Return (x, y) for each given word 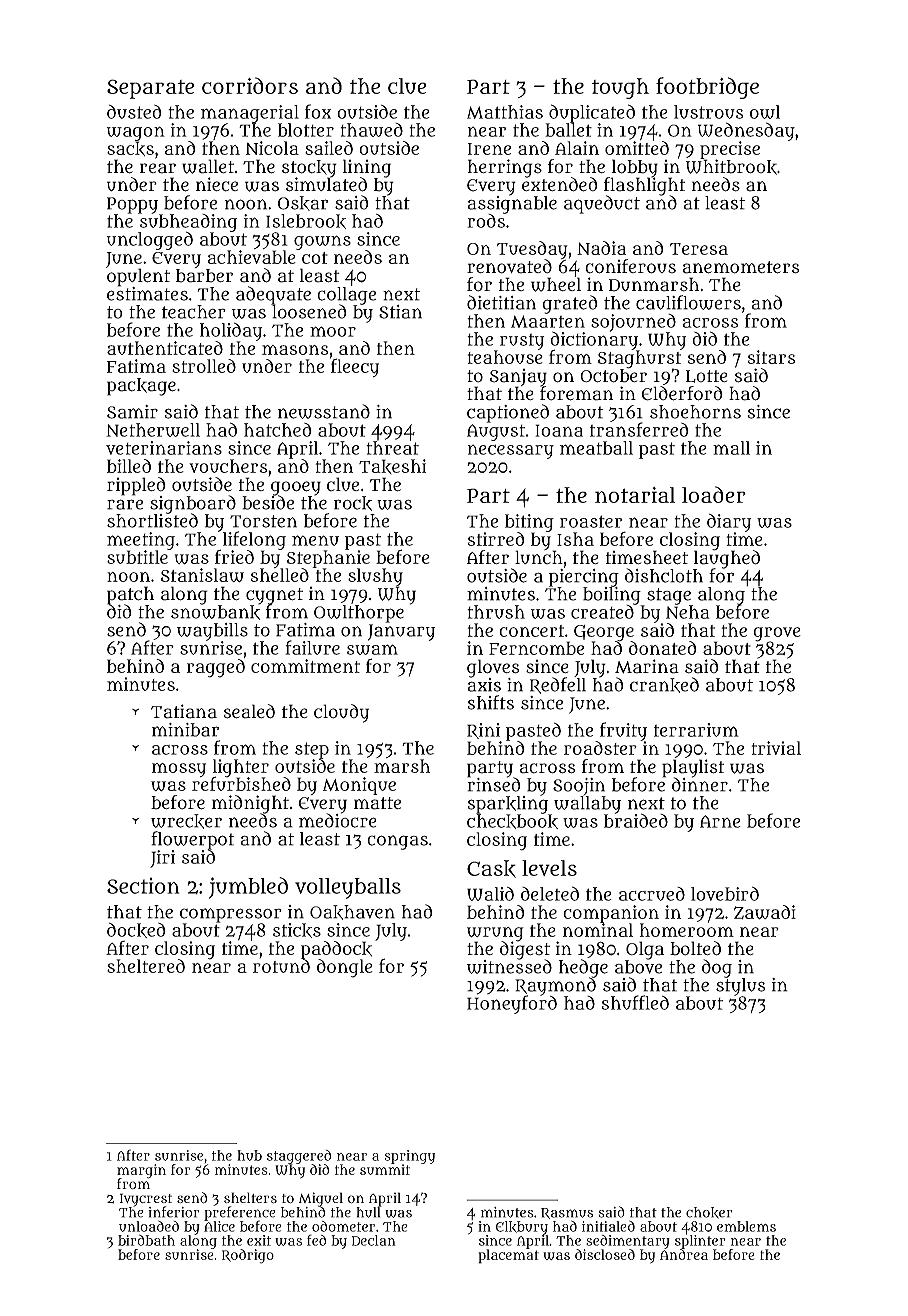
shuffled (635, 1002)
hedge (583, 968)
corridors (250, 85)
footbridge (707, 88)
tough (620, 88)
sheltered (146, 966)
